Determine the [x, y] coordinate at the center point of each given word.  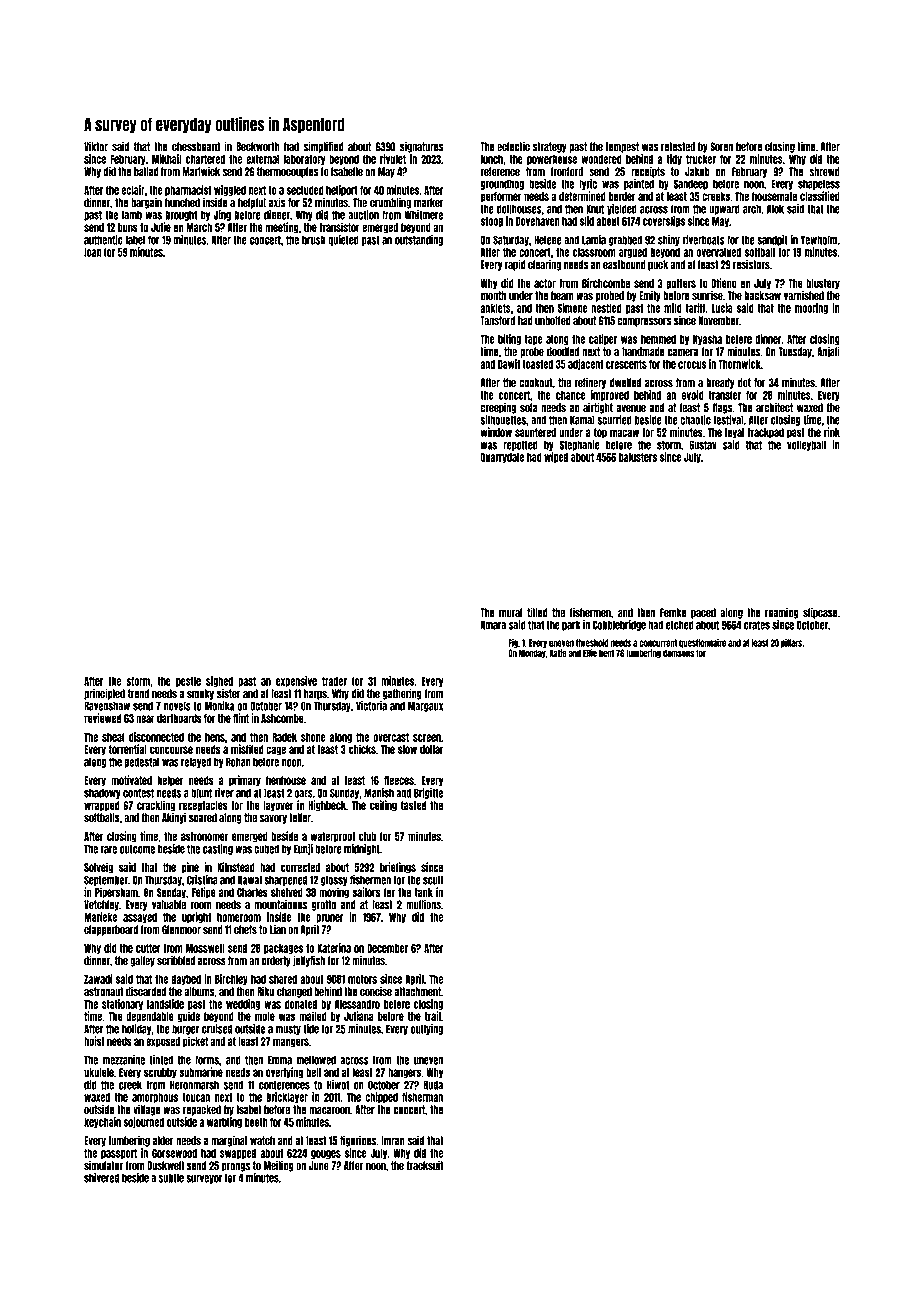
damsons [678, 653]
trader [334, 681]
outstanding [419, 240]
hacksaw [762, 296]
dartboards [179, 718]
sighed [219, 681]
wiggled [230, 190]
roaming [782, 613]
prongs [236, 1167]
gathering [402, 694]
